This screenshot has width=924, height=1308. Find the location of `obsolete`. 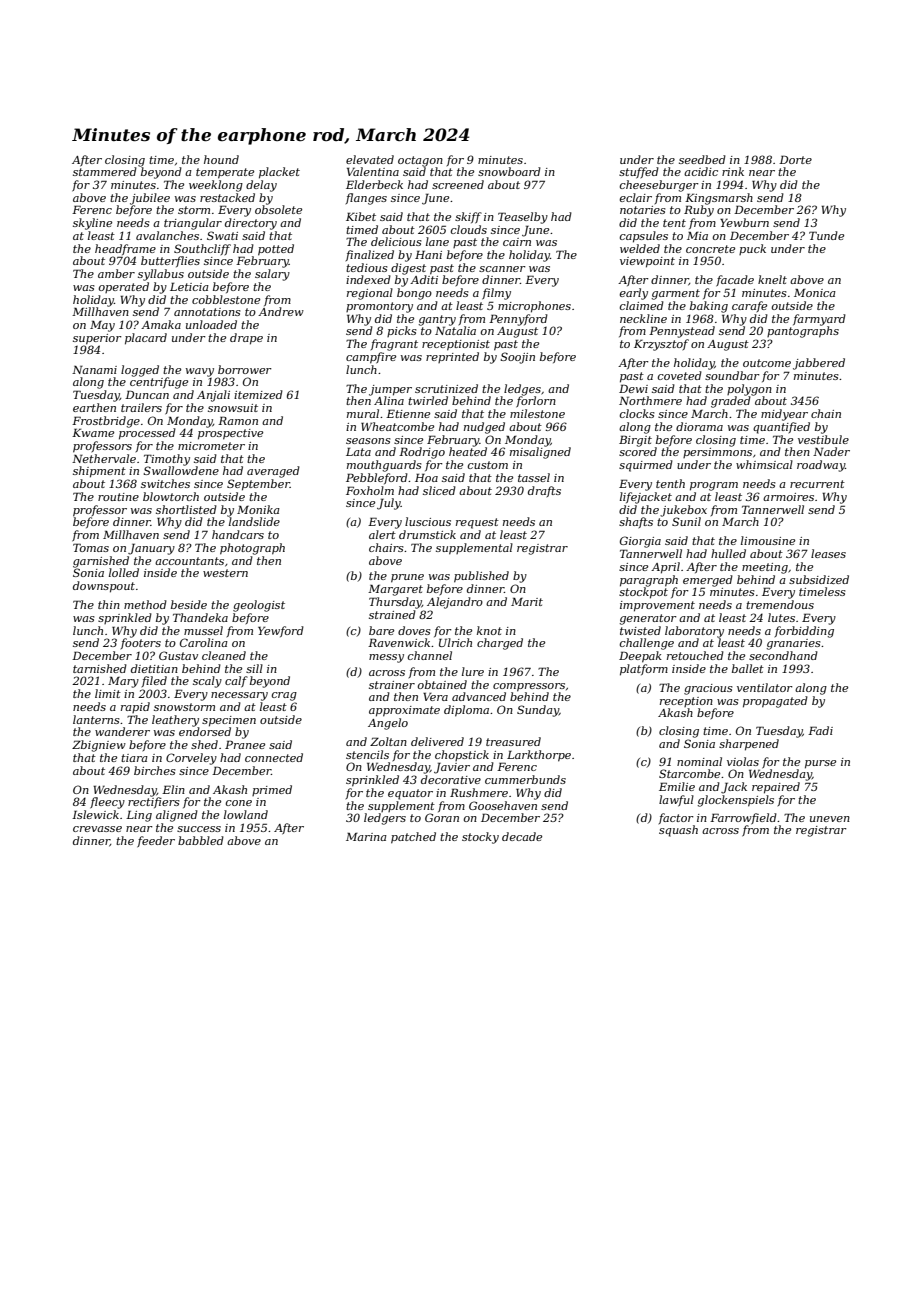

obsolete is located at coordinates (278, 209).
